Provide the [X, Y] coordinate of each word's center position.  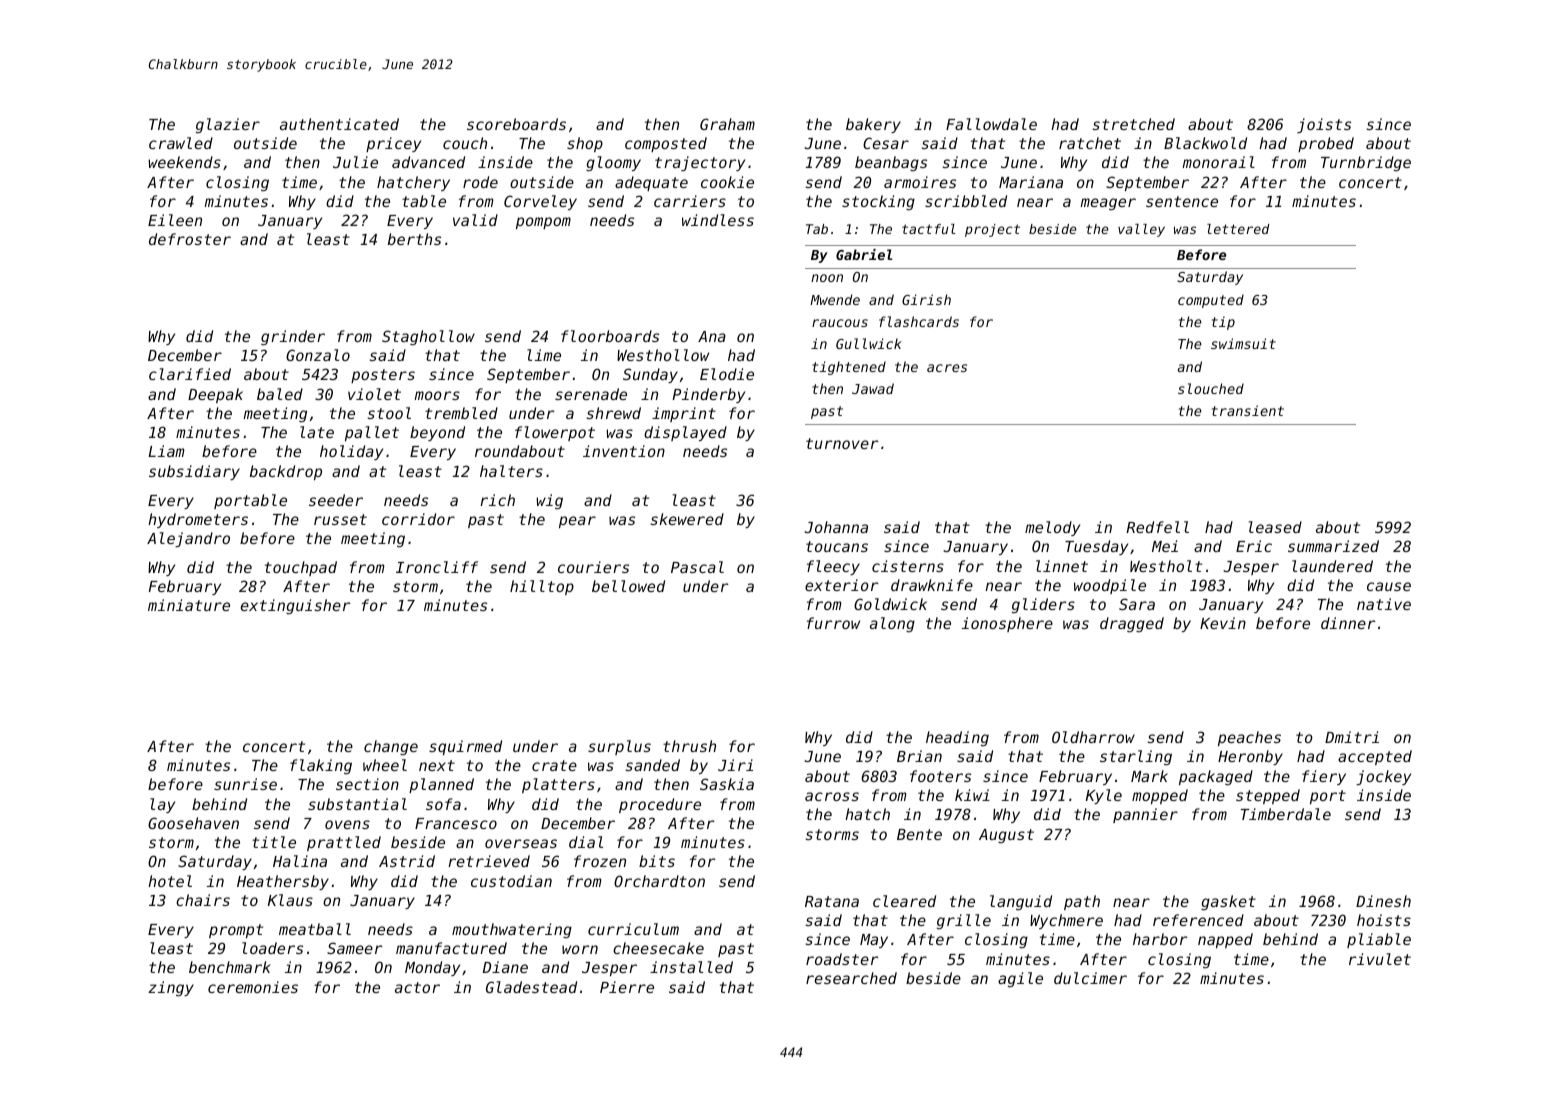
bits [657, 861]
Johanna [836, 527]
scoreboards [516, 124]
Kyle [1104, 796]
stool [389, 413]
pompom [543, 223]
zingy [171, 988]
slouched [1211, 388]
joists [1324, 125]
